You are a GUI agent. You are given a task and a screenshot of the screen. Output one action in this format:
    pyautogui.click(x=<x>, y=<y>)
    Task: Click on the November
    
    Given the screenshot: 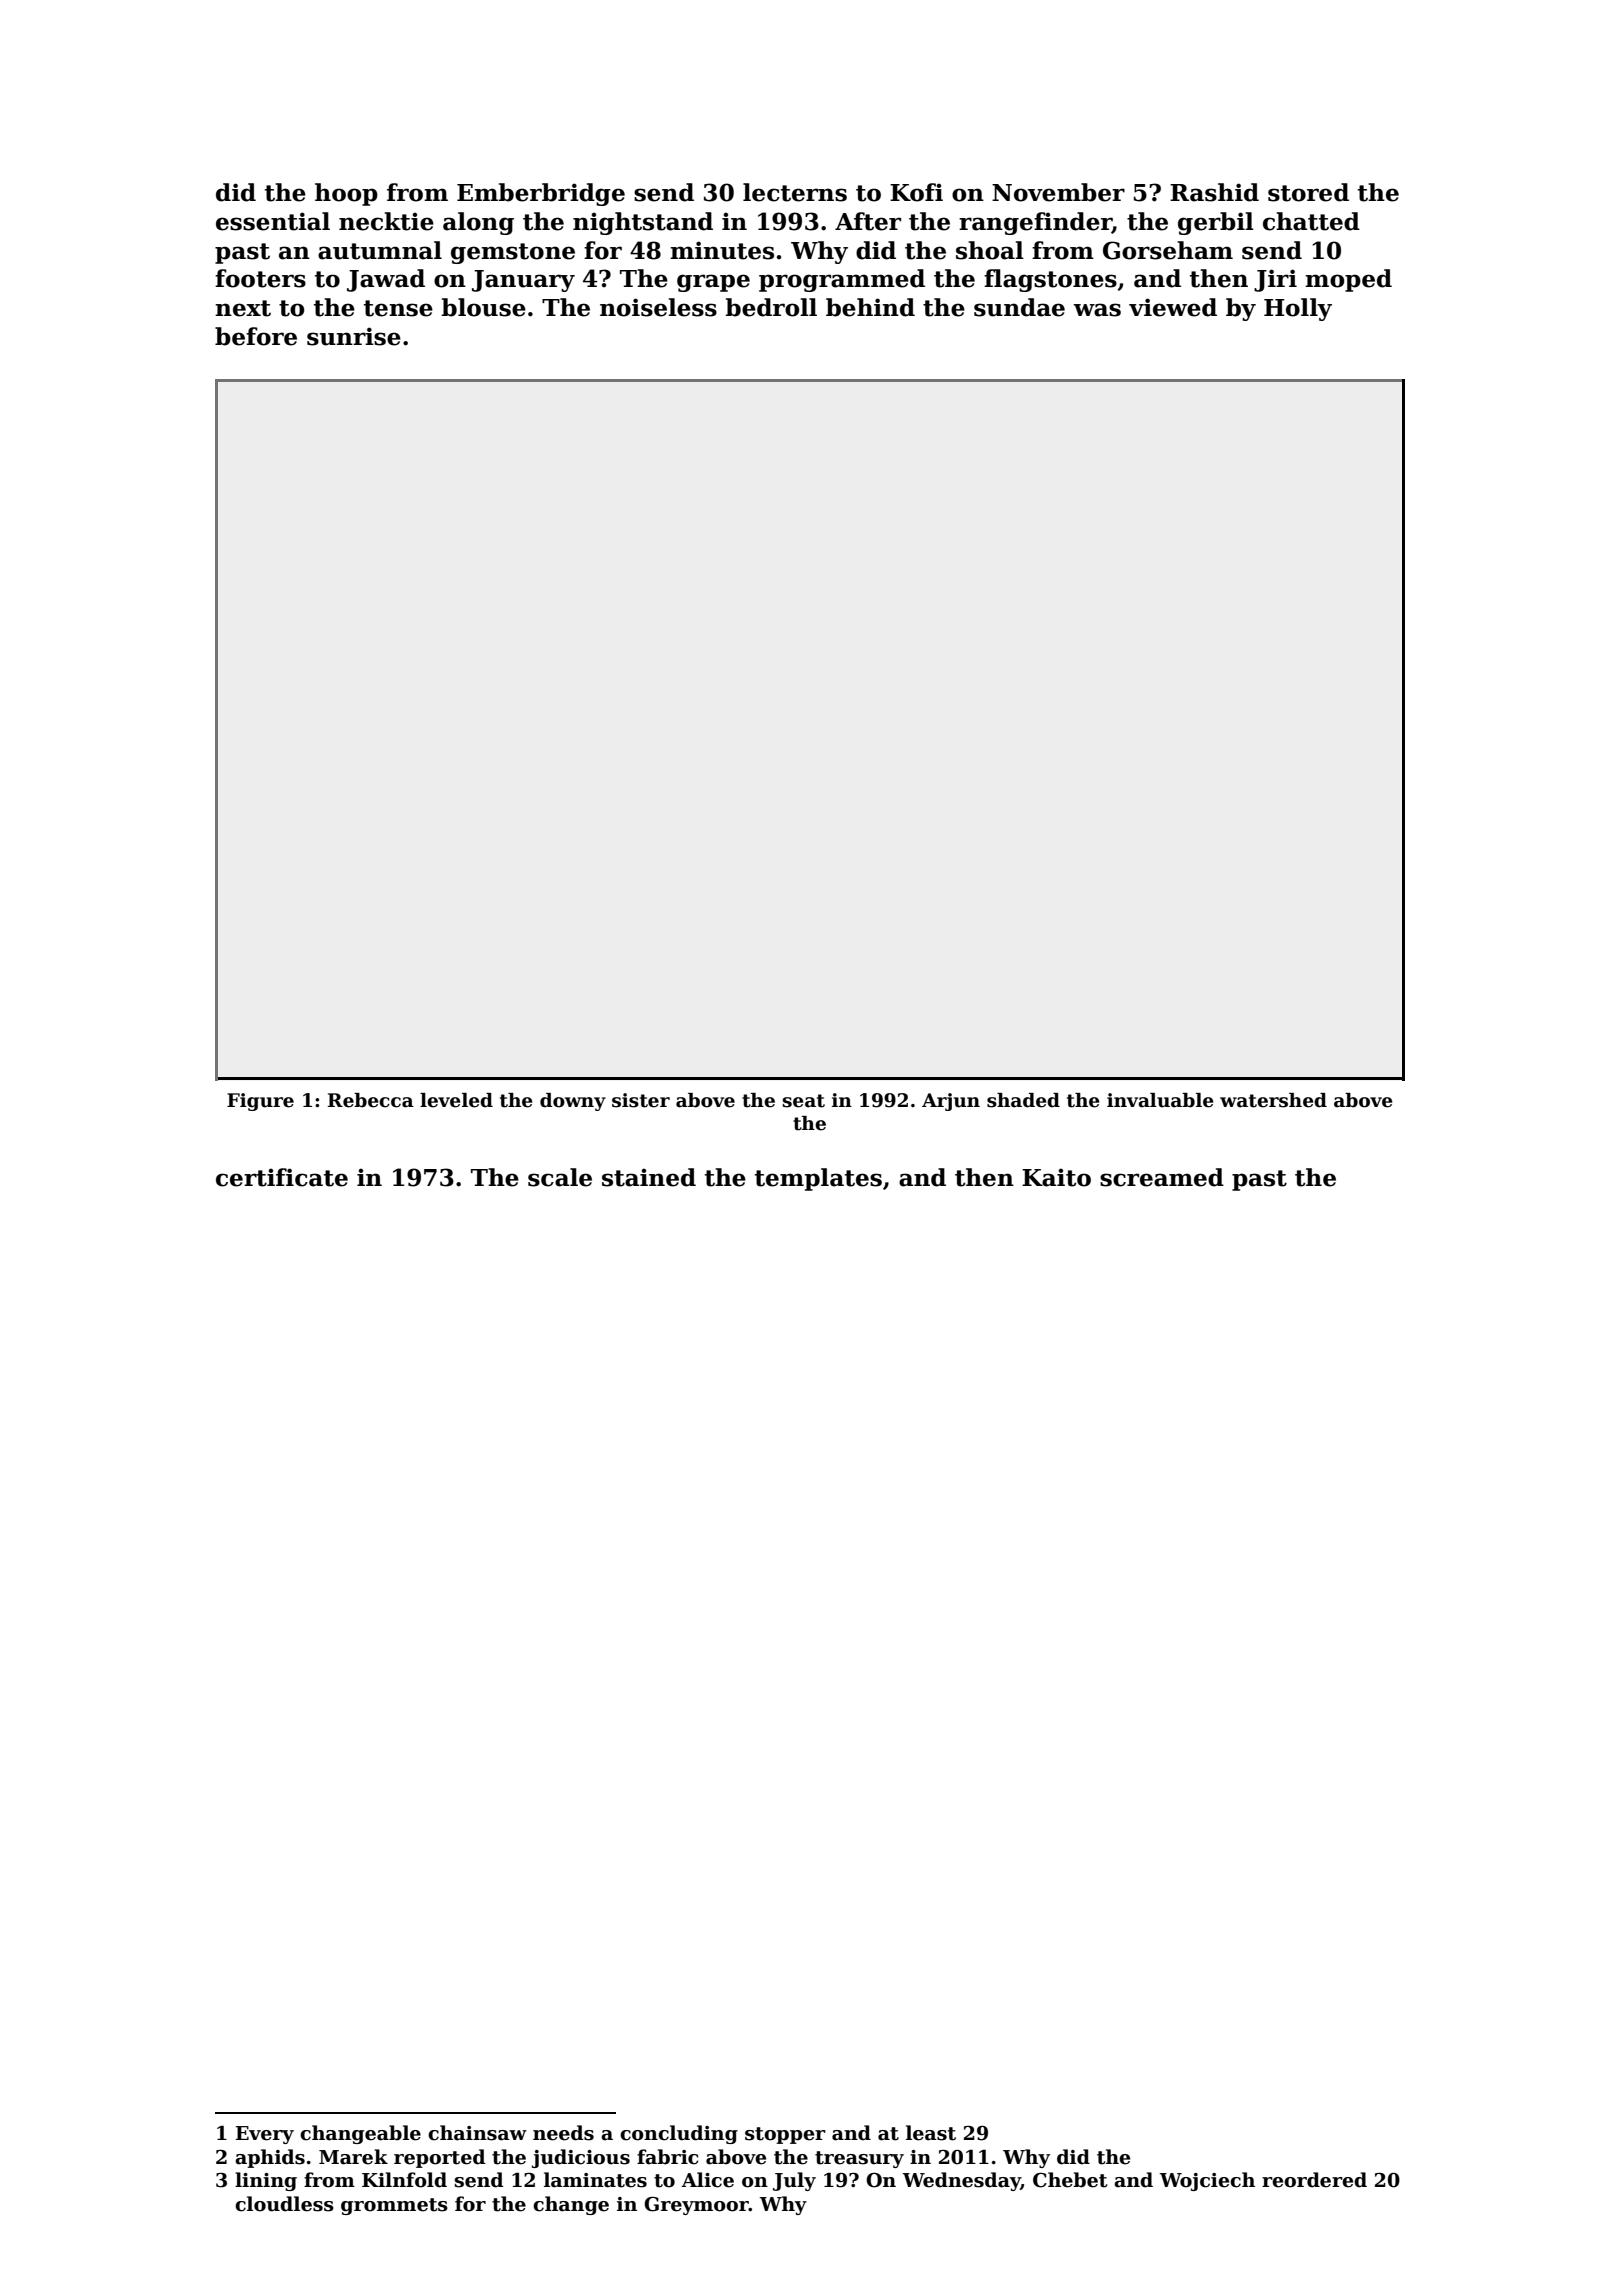 What is the action you would take?
    pyautogui.click(x=1058, y=192)
